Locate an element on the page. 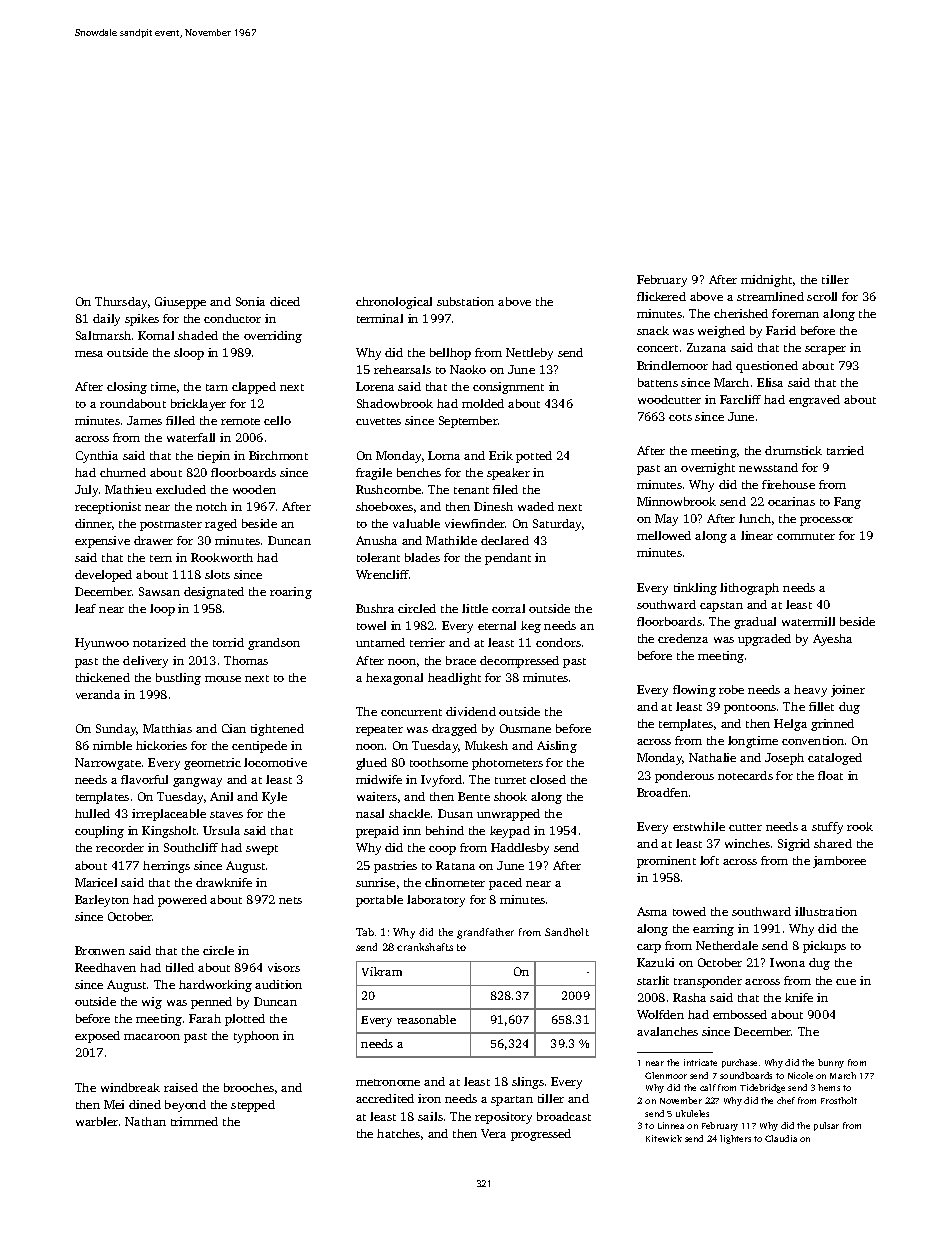 This document has height=1233, width=952. tenant is located at coordinates (471, 490).
